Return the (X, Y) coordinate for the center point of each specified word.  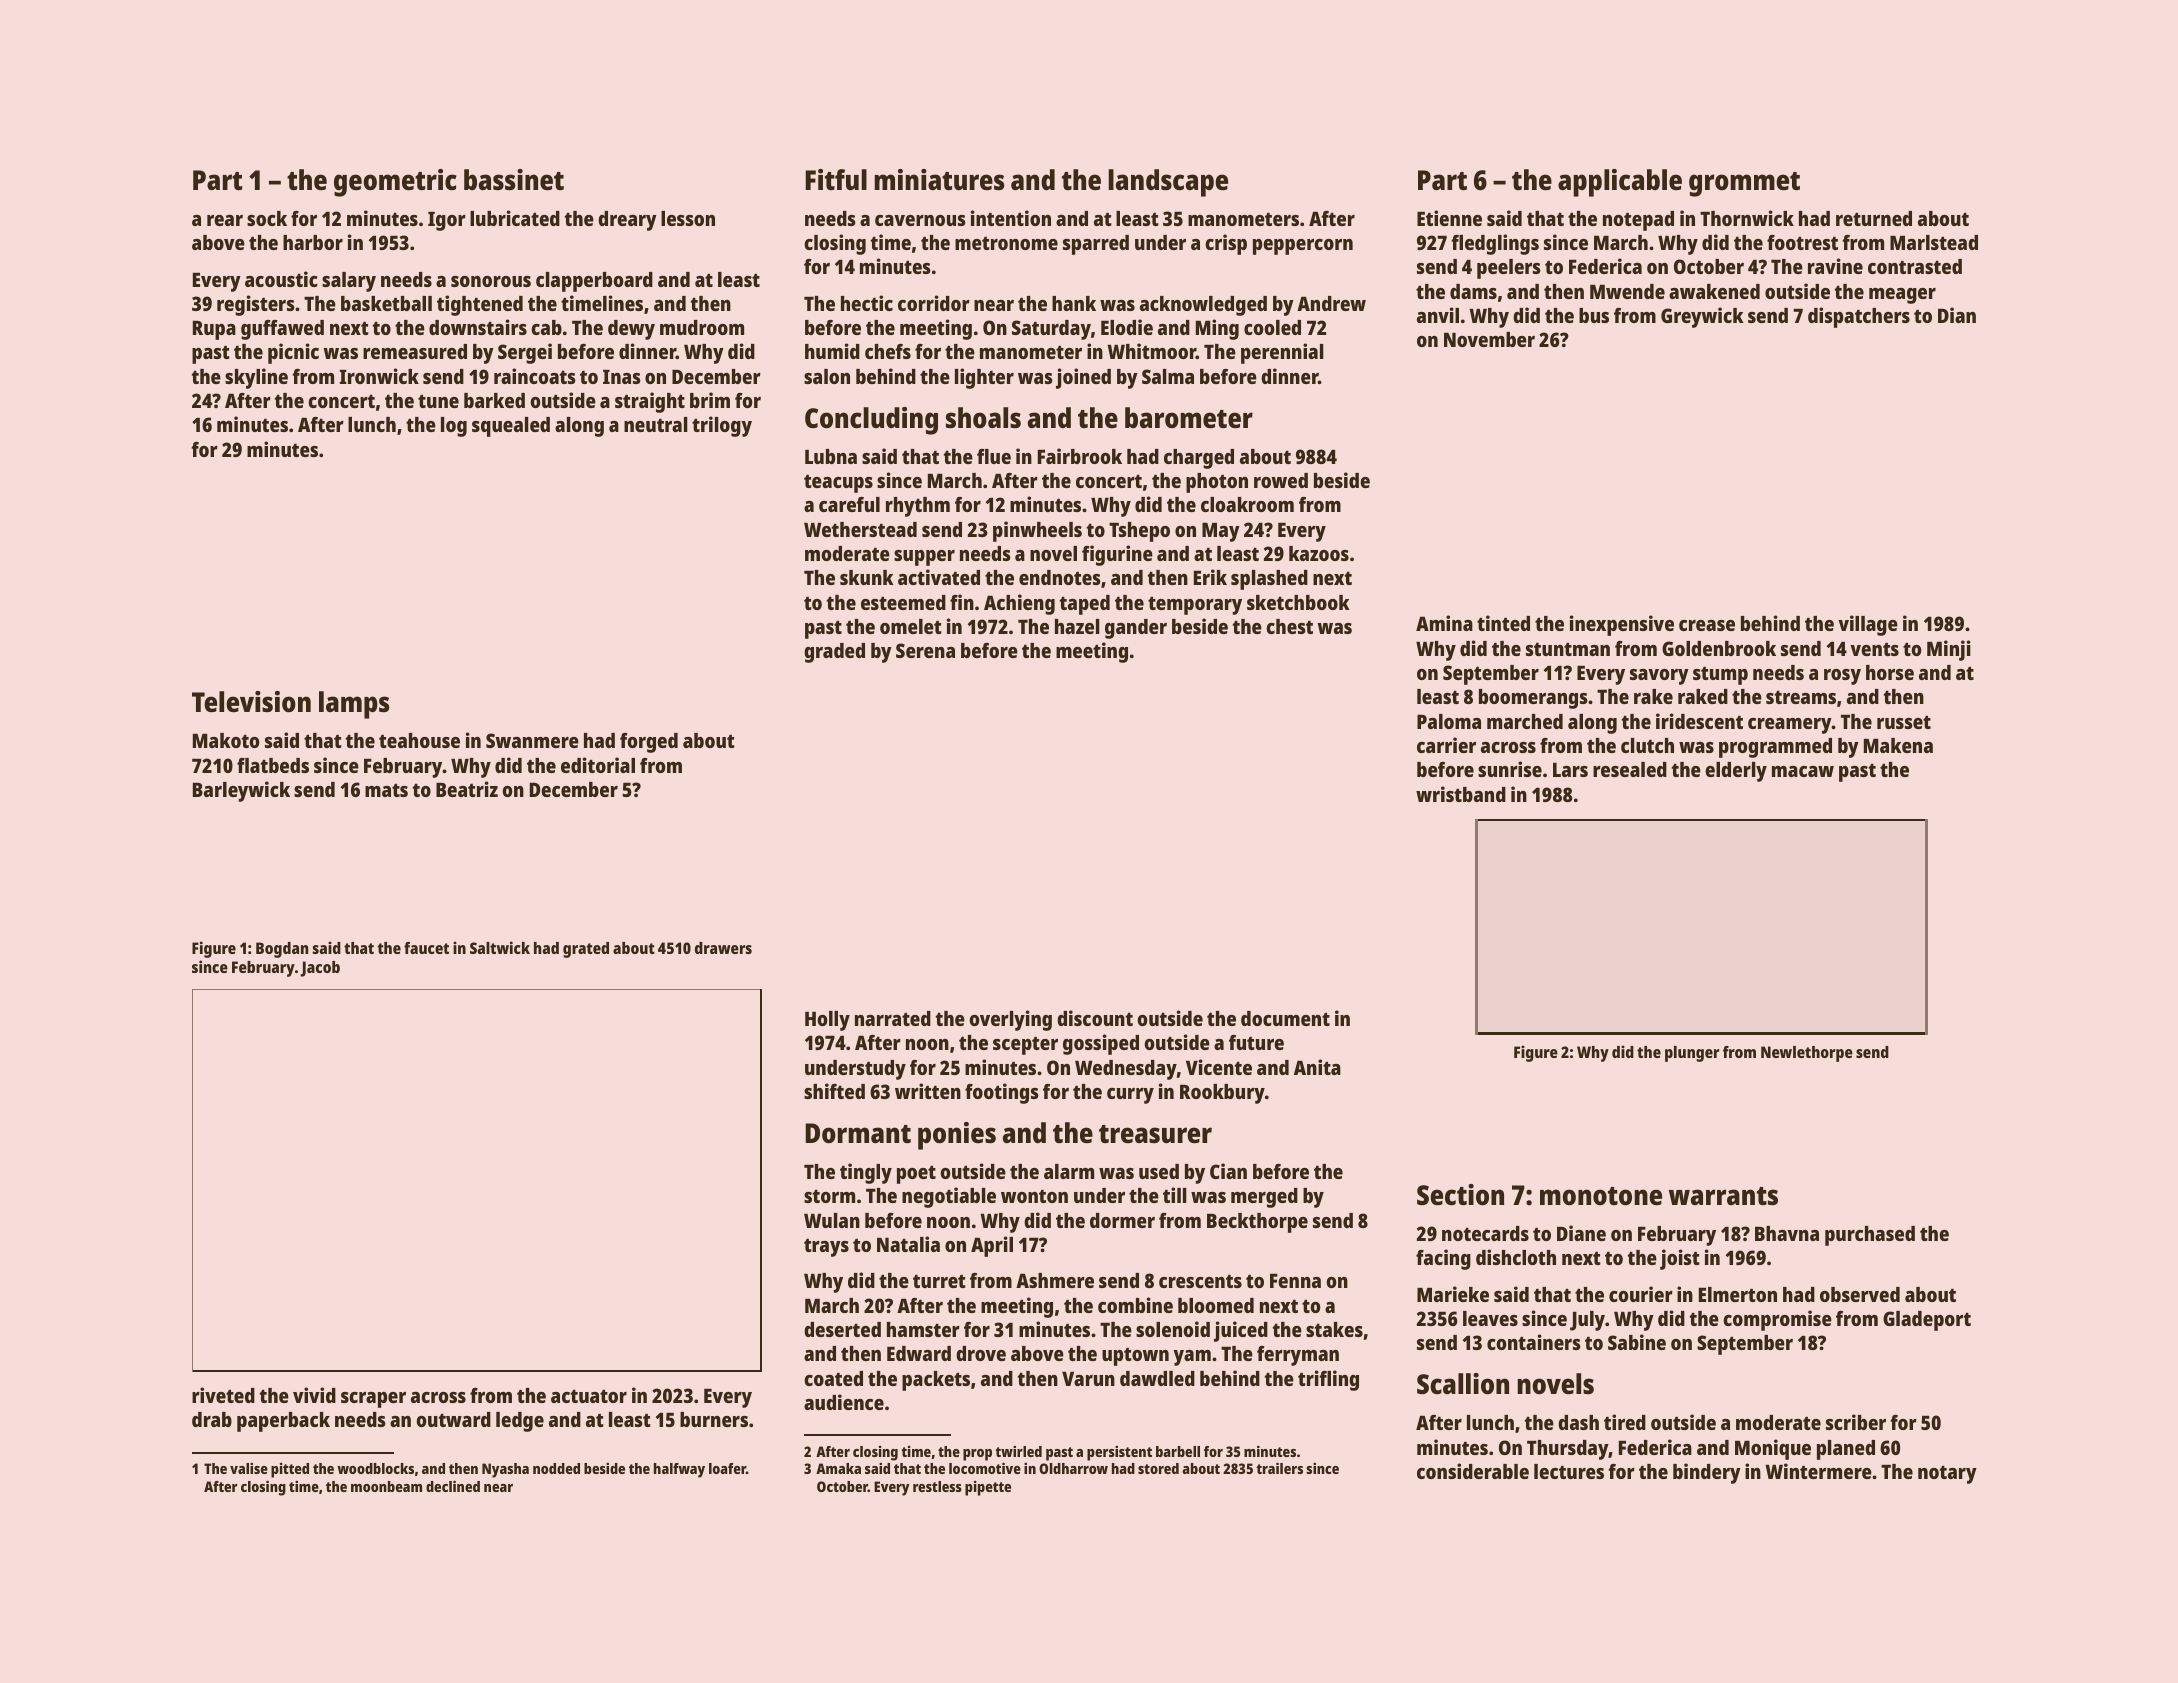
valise (249, 1468)
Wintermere (1818, 1471)
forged (649, 743)
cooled (1272, 327)
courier (1641, 1294)
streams (1801, 697)
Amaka (838, 1468)
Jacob (320, 969)
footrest (1802, 242)
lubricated (515, 218)
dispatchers (1859, 317)
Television (251, 702)
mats (386, 790)
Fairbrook (1080, 456)
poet (916, 1175)
